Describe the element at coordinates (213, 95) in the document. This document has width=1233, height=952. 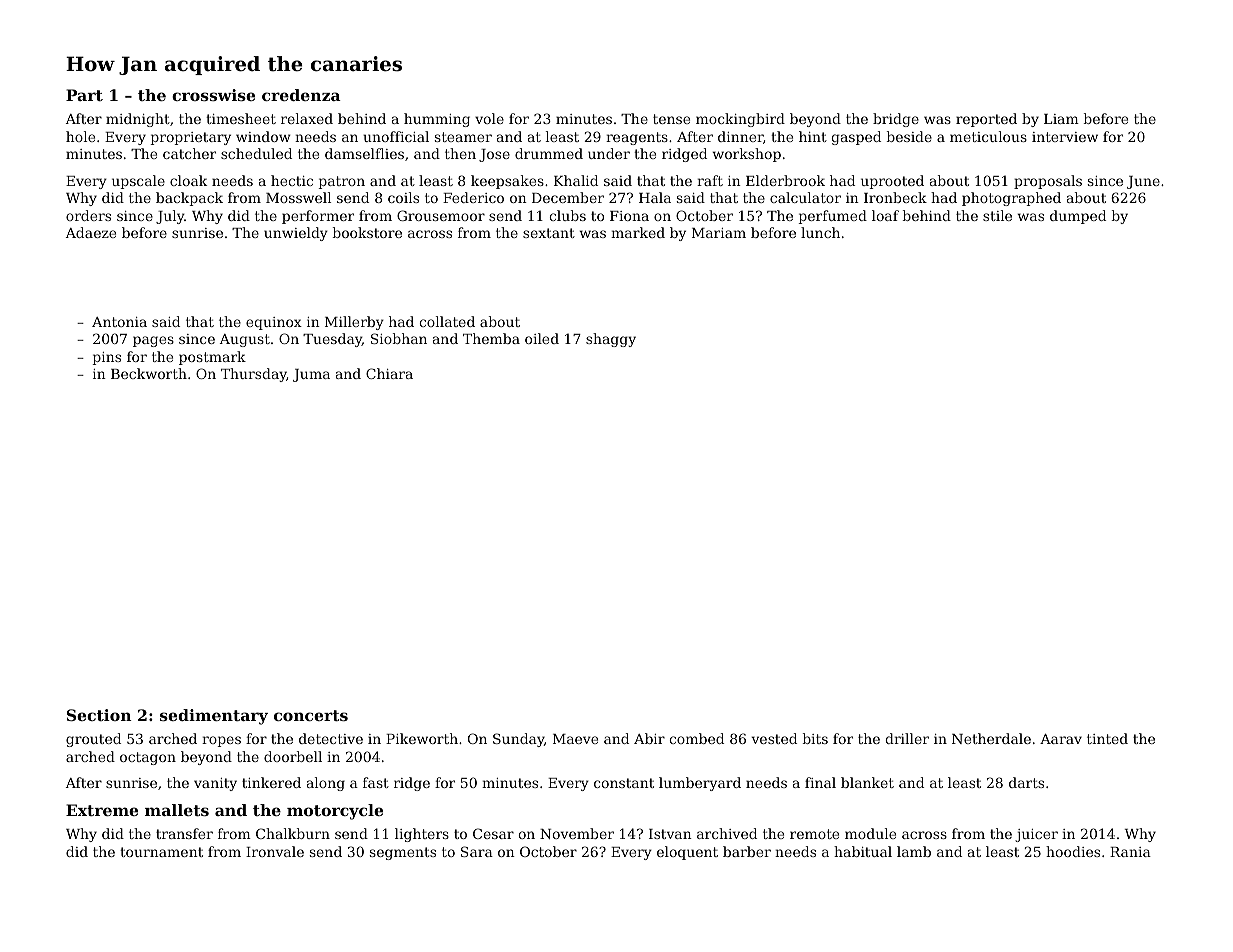
I see `crosswise` at that location.
